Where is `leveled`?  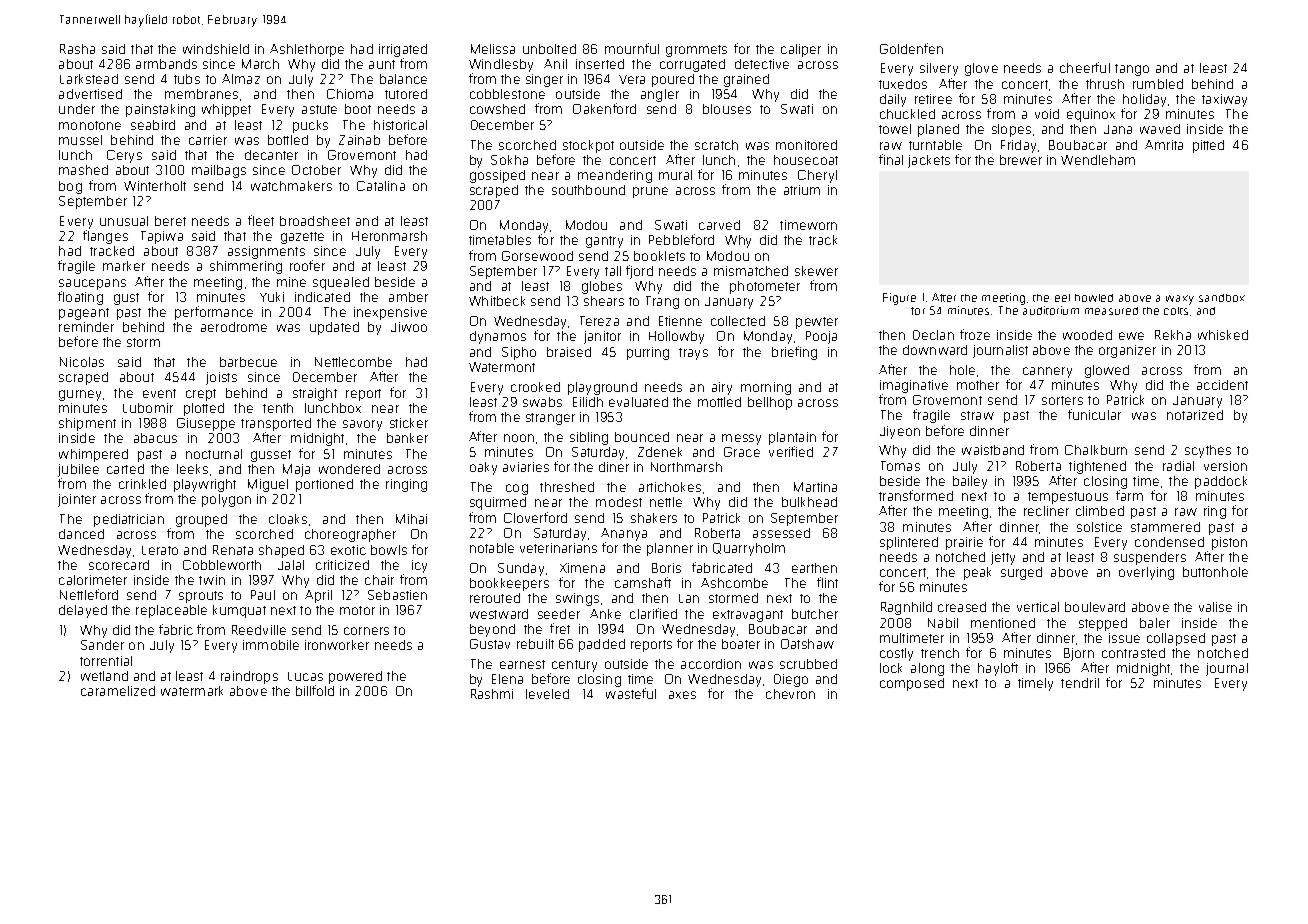 leveled is located at coordinates (547, 694).
